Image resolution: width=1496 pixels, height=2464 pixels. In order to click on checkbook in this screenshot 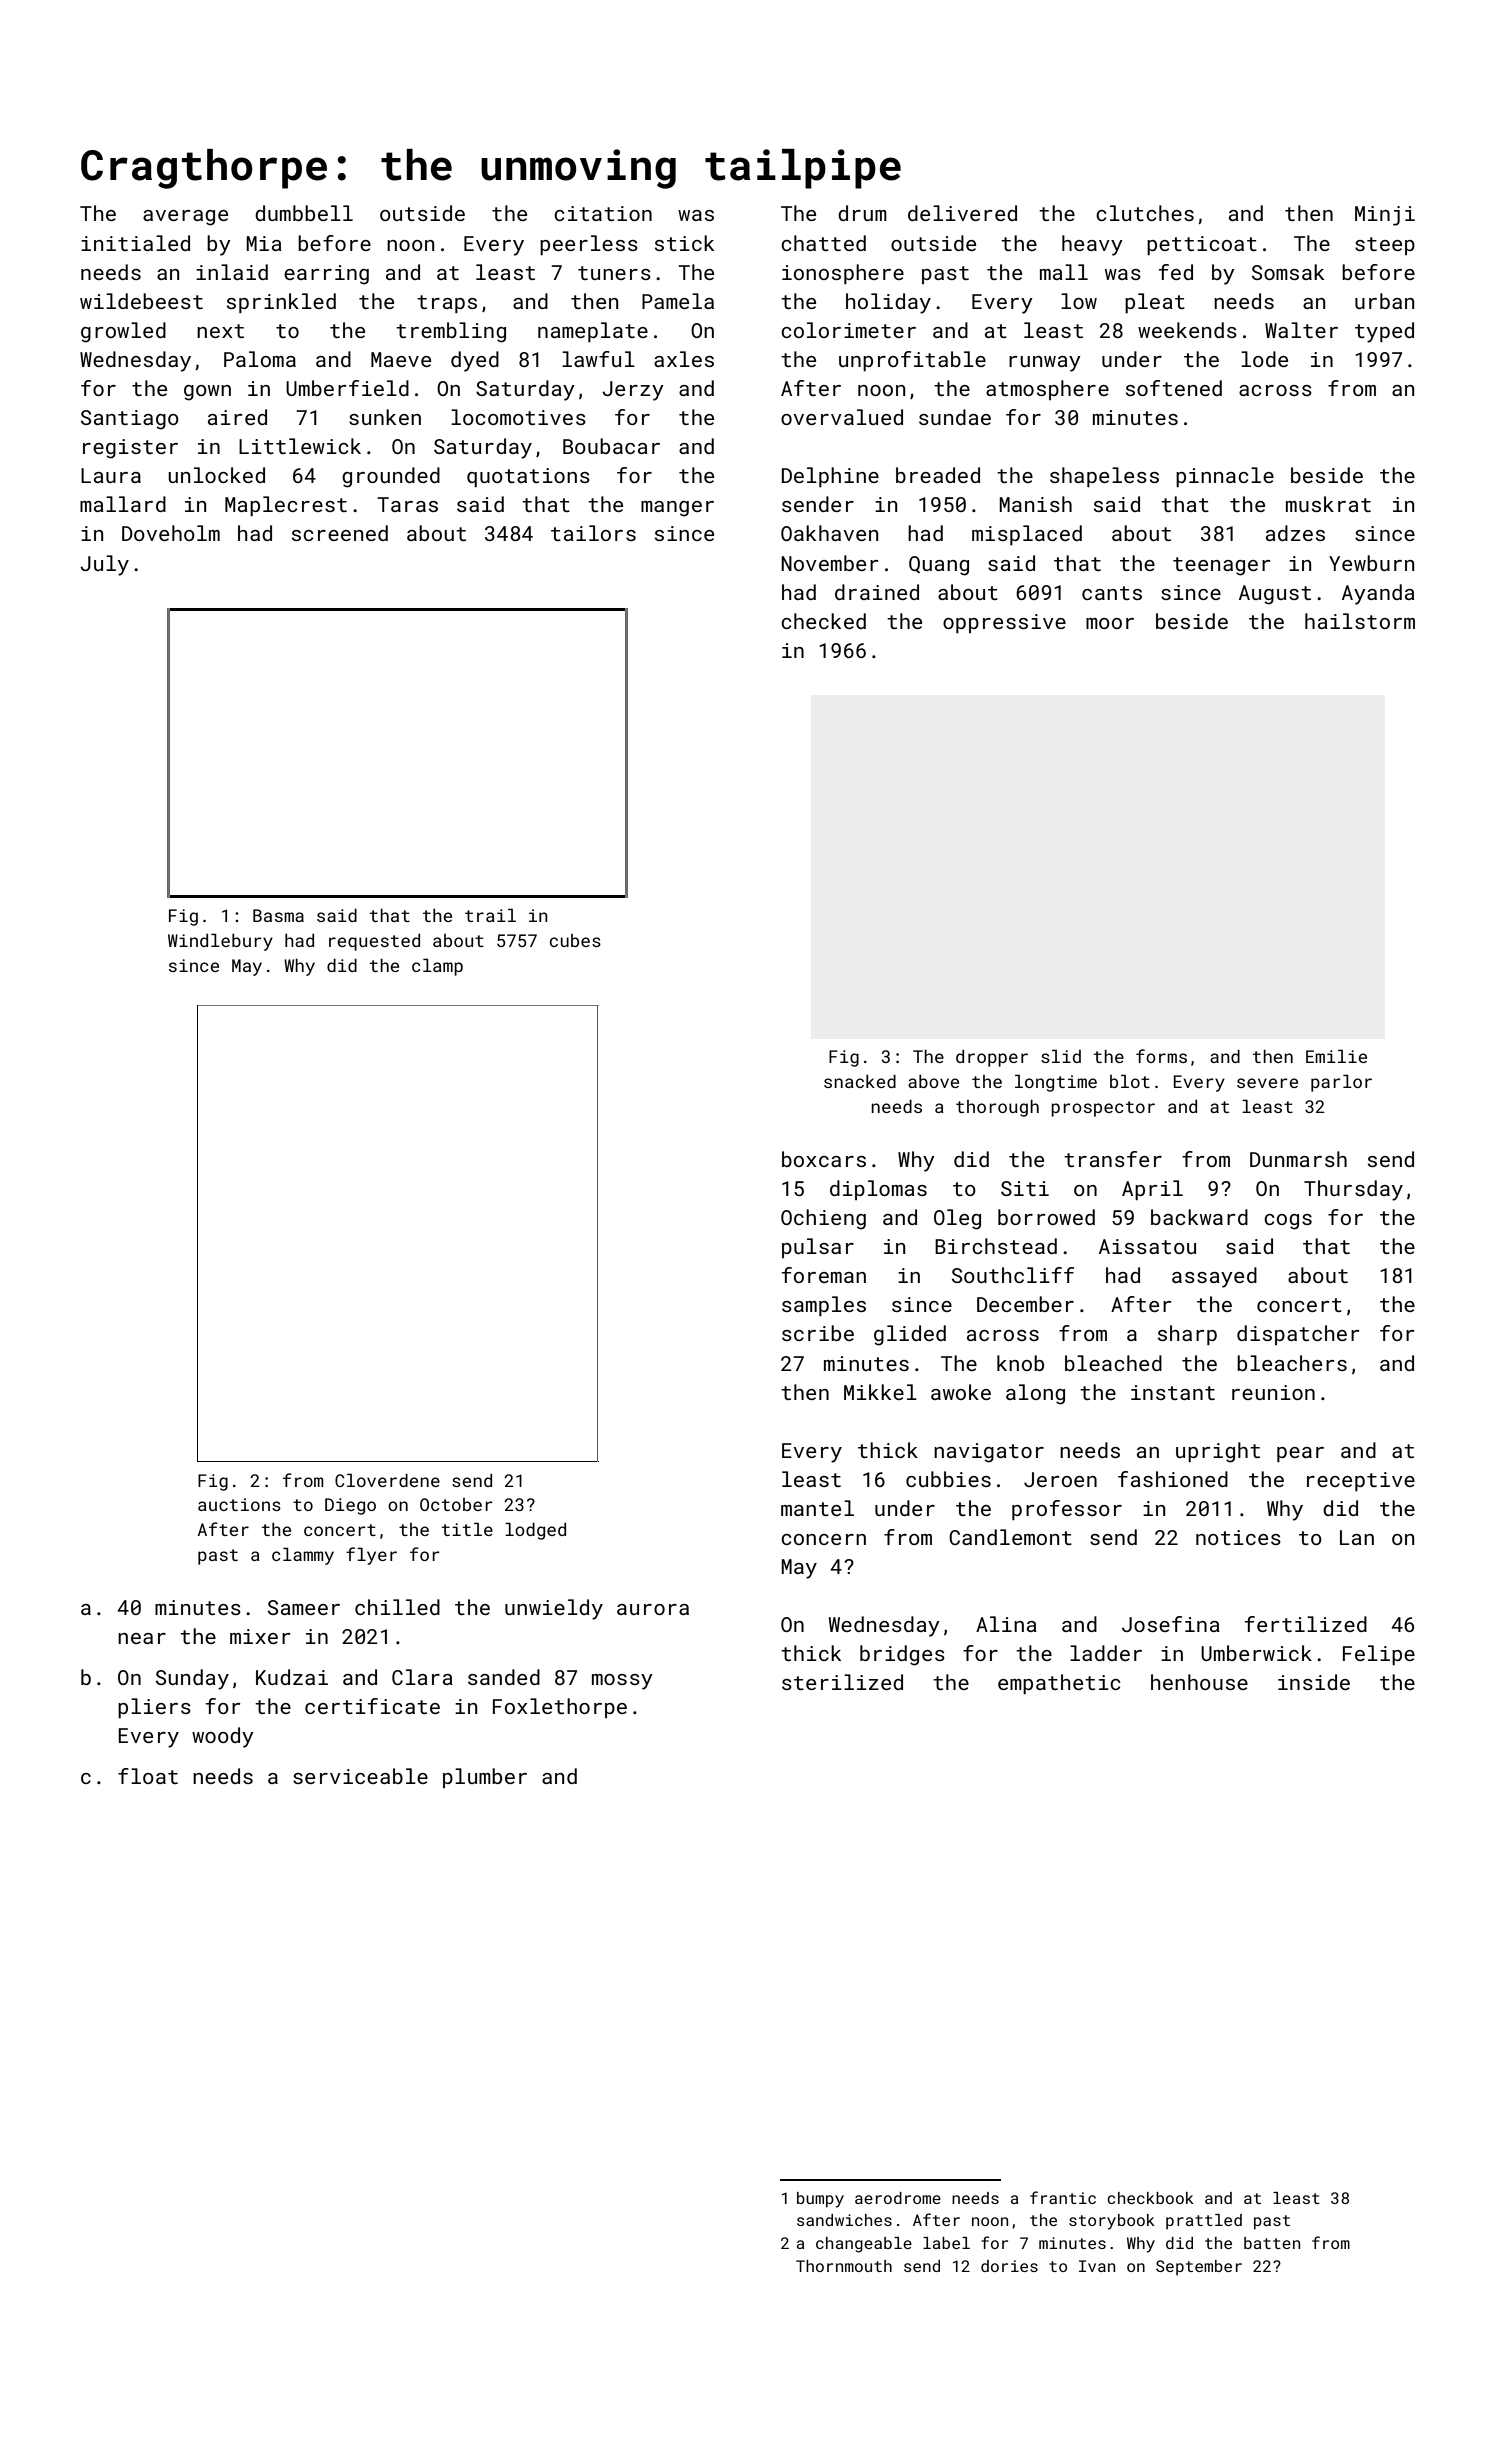, I will do `click(1150, 2198)`.
